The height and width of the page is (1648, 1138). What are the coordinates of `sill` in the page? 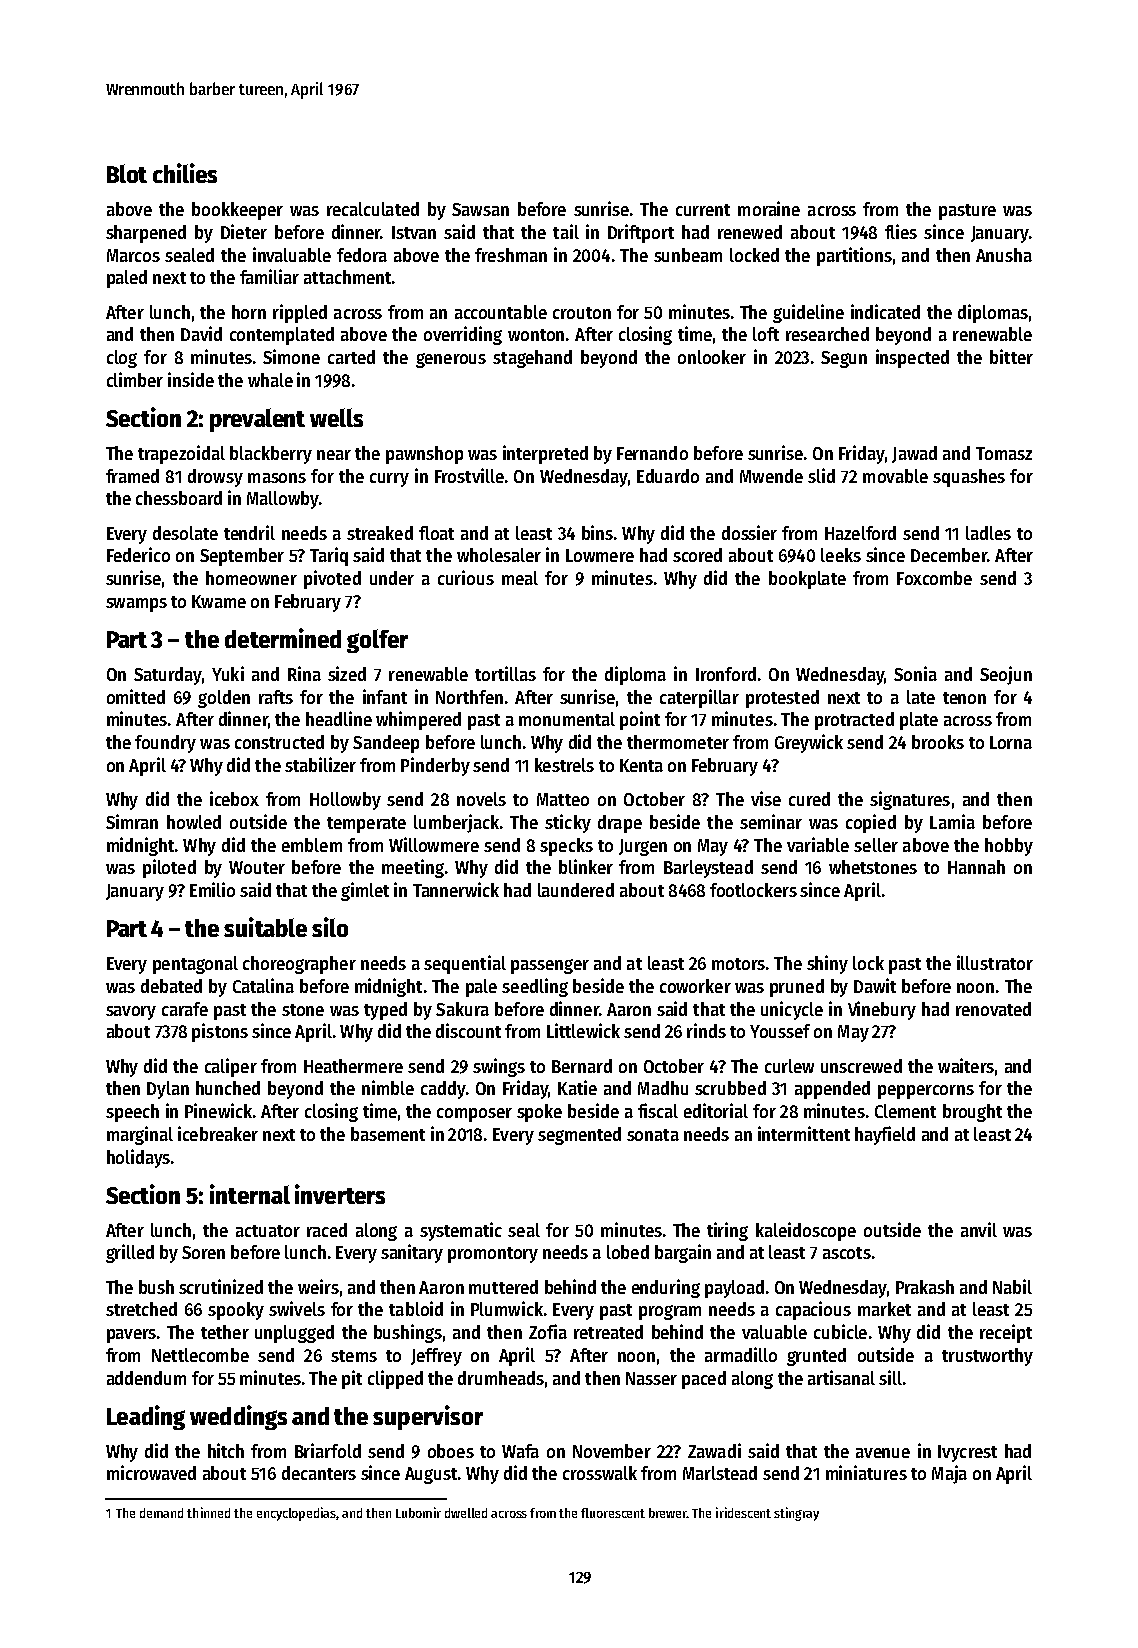 It's located at (890, 1377).
